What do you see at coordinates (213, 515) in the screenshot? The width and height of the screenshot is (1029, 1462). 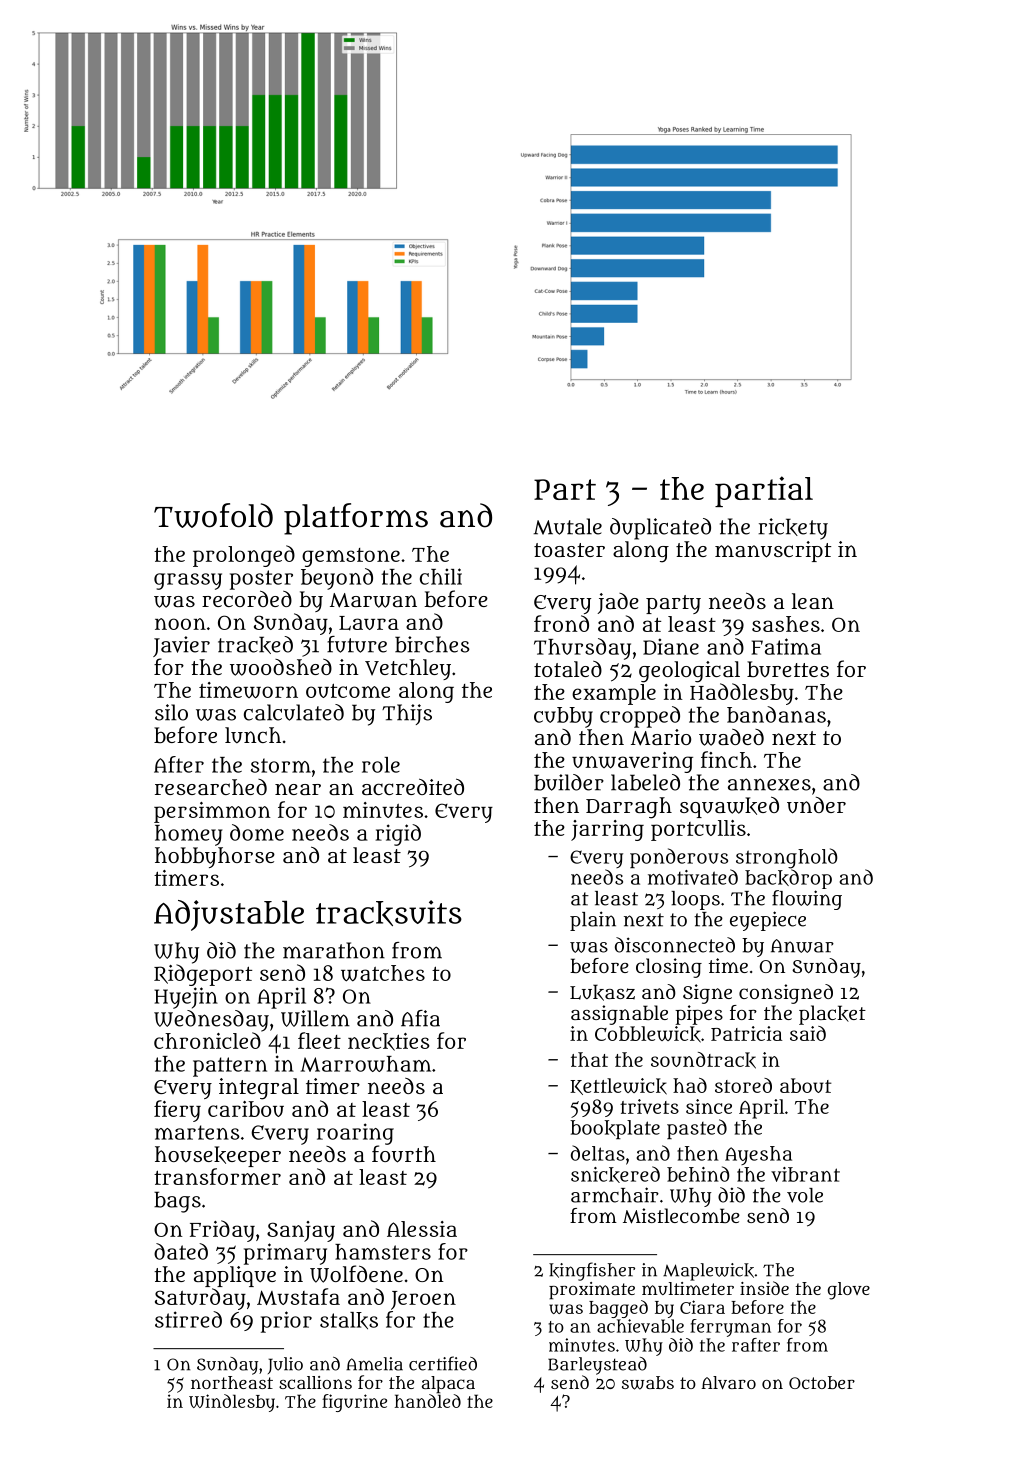 I see `Twofold` at bounding box center [213, 515].
